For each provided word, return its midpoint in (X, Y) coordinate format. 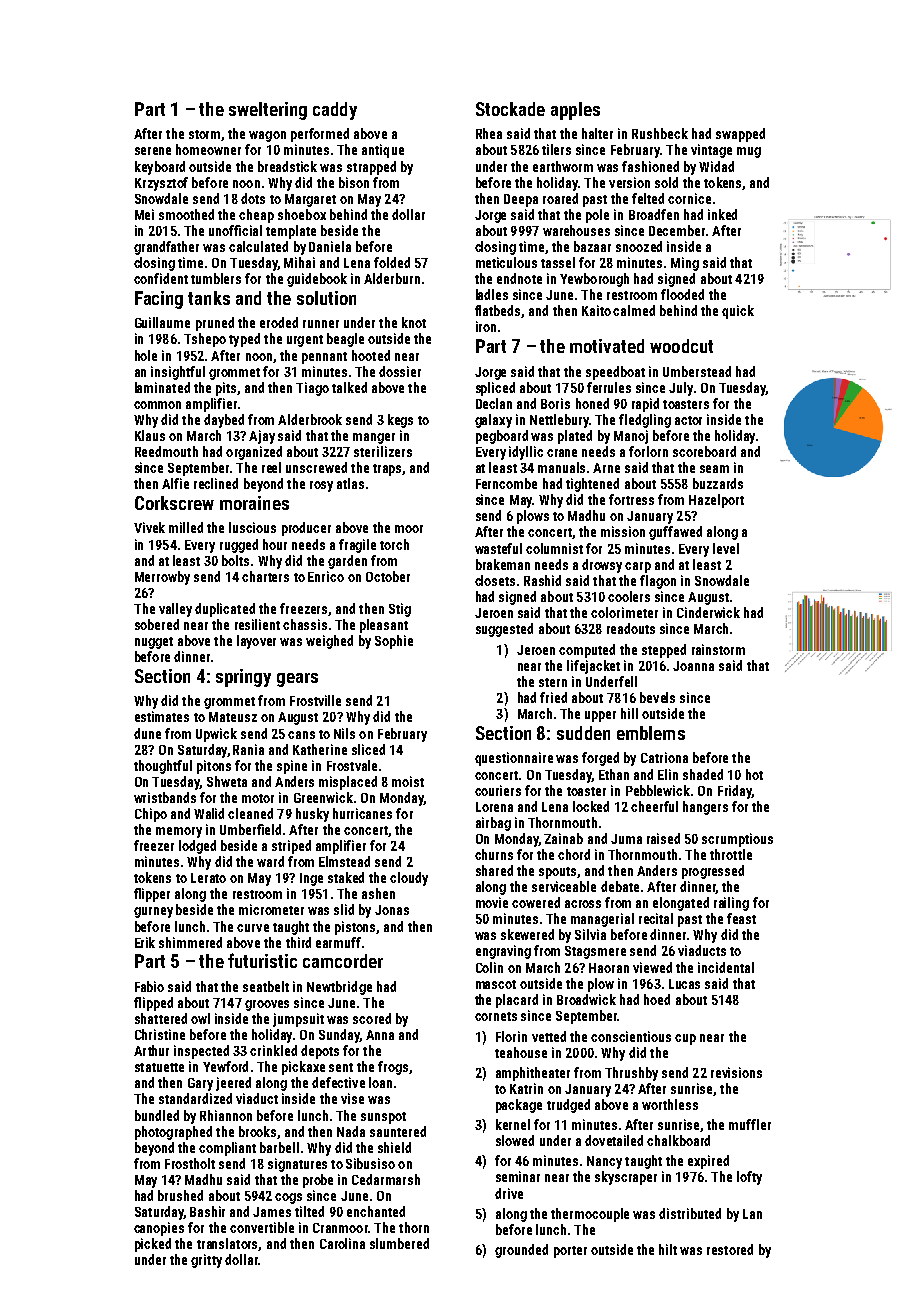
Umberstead (697, 371)
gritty (206, 1261)
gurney (153, 912)
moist (408, 781)
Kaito (596, 310)
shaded (703, 774)
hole (146, 355)
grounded (521, 1251)
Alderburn (392, 278)
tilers (556, 149)
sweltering (268, 111)
